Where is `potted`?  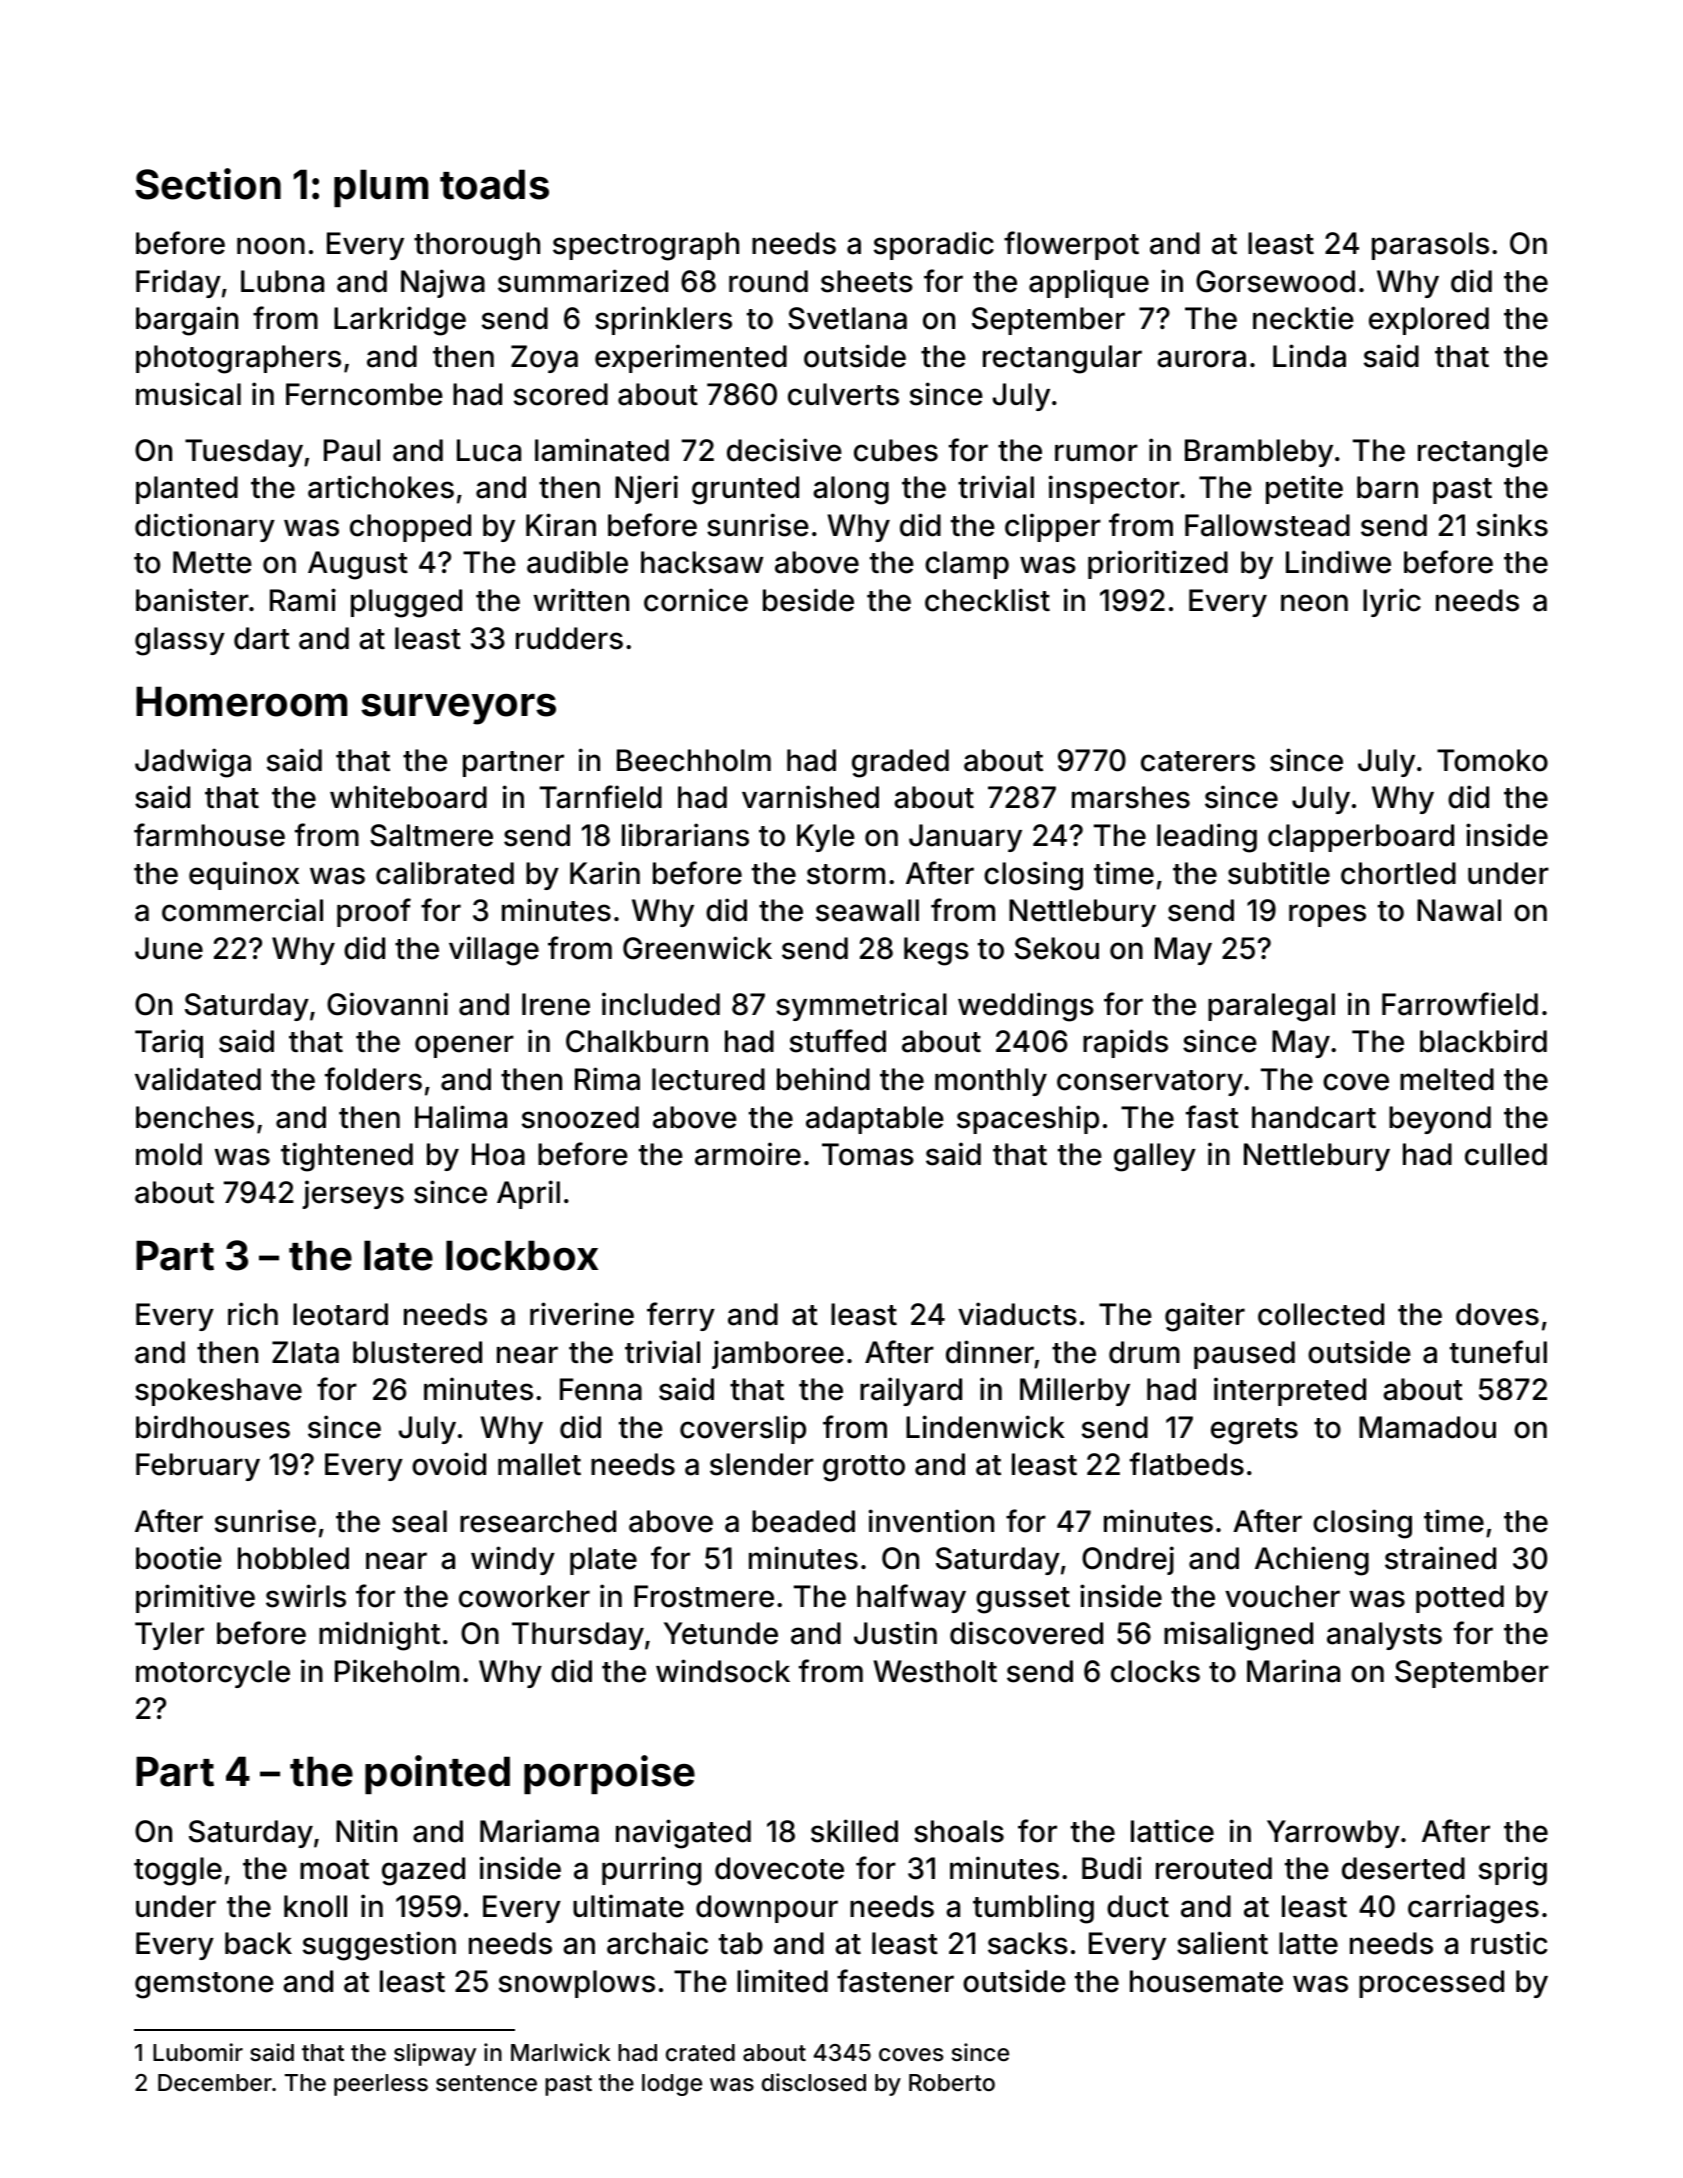
potted is located at coordinates (1460, 1599).
